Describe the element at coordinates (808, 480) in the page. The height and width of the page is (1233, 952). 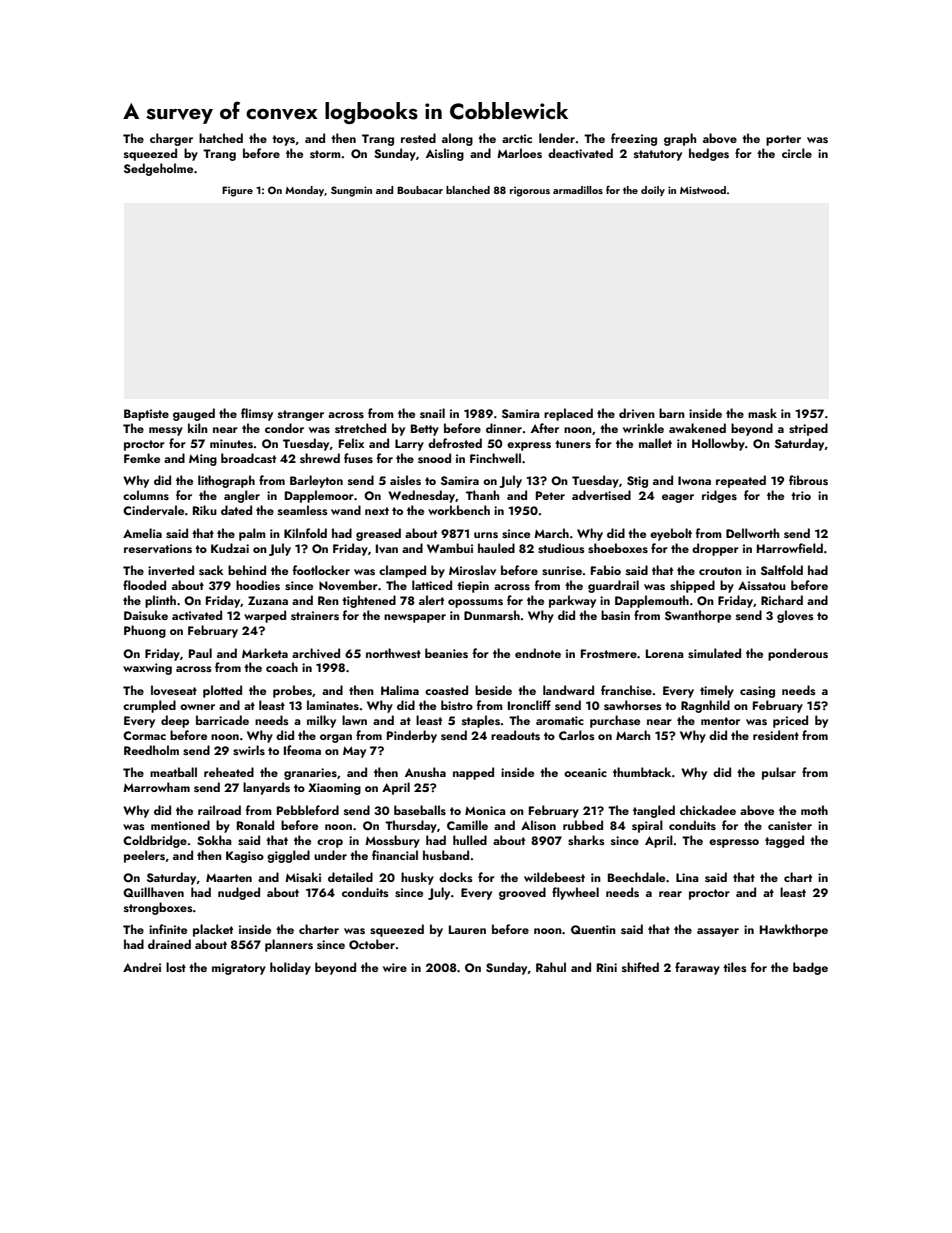
I see `fibrous` at that location.
